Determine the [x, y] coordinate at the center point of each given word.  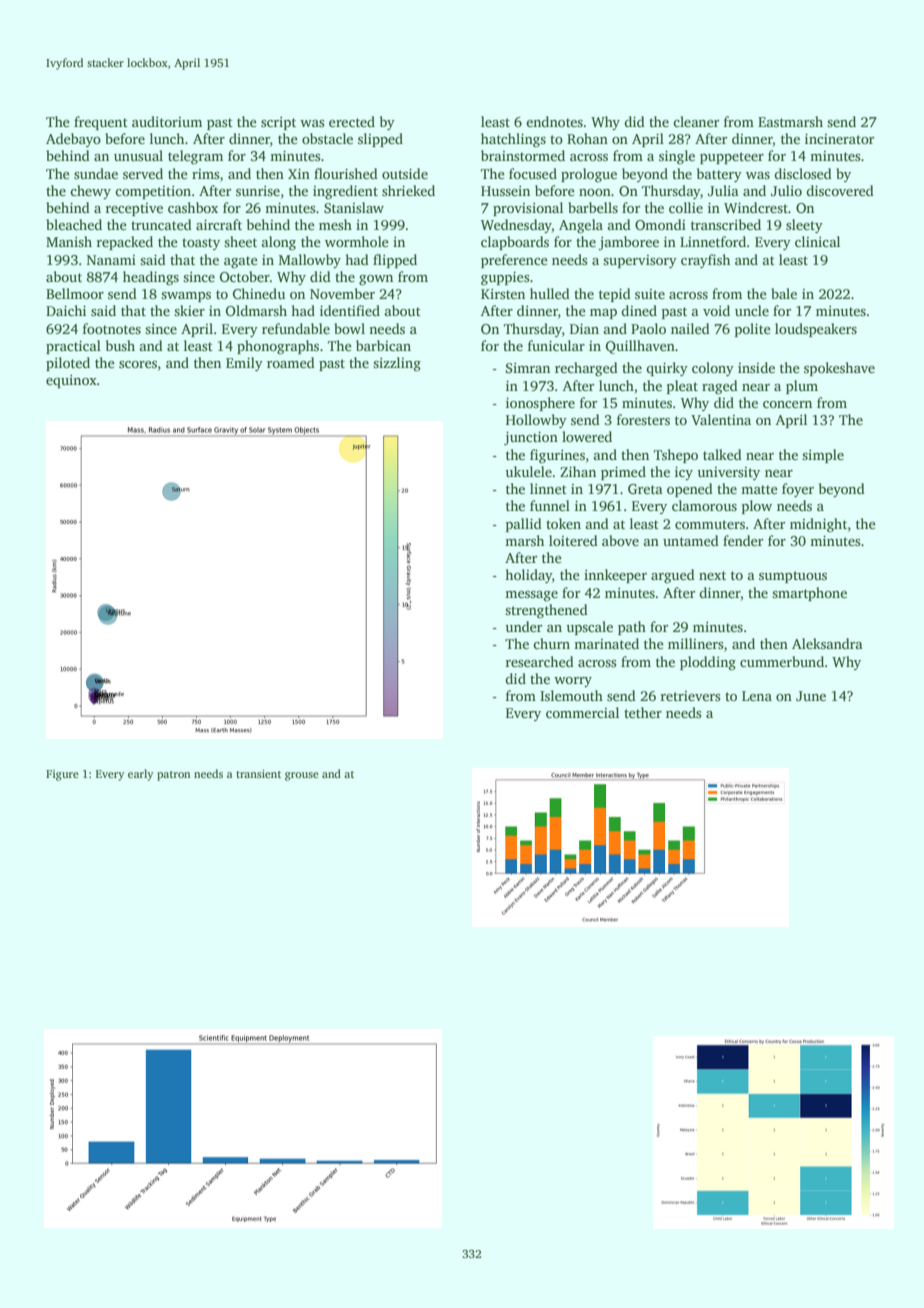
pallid [524, 525]
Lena [757, 696]
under [523, 626]
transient [258, 774]
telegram [195, 157]
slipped [380, 140]
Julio [786, 190]
